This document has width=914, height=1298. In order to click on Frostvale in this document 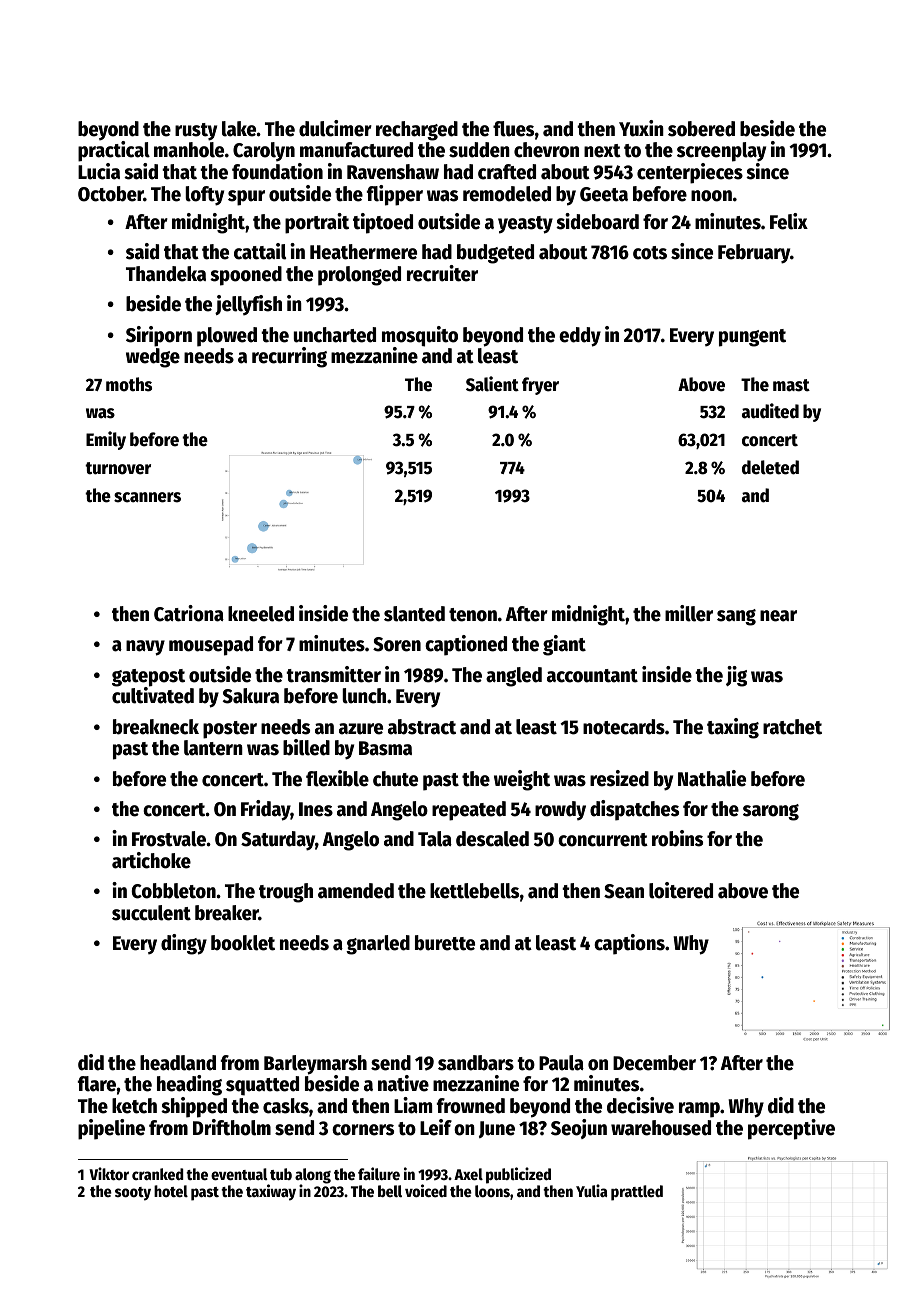, I will do `click(169, 839)`.
